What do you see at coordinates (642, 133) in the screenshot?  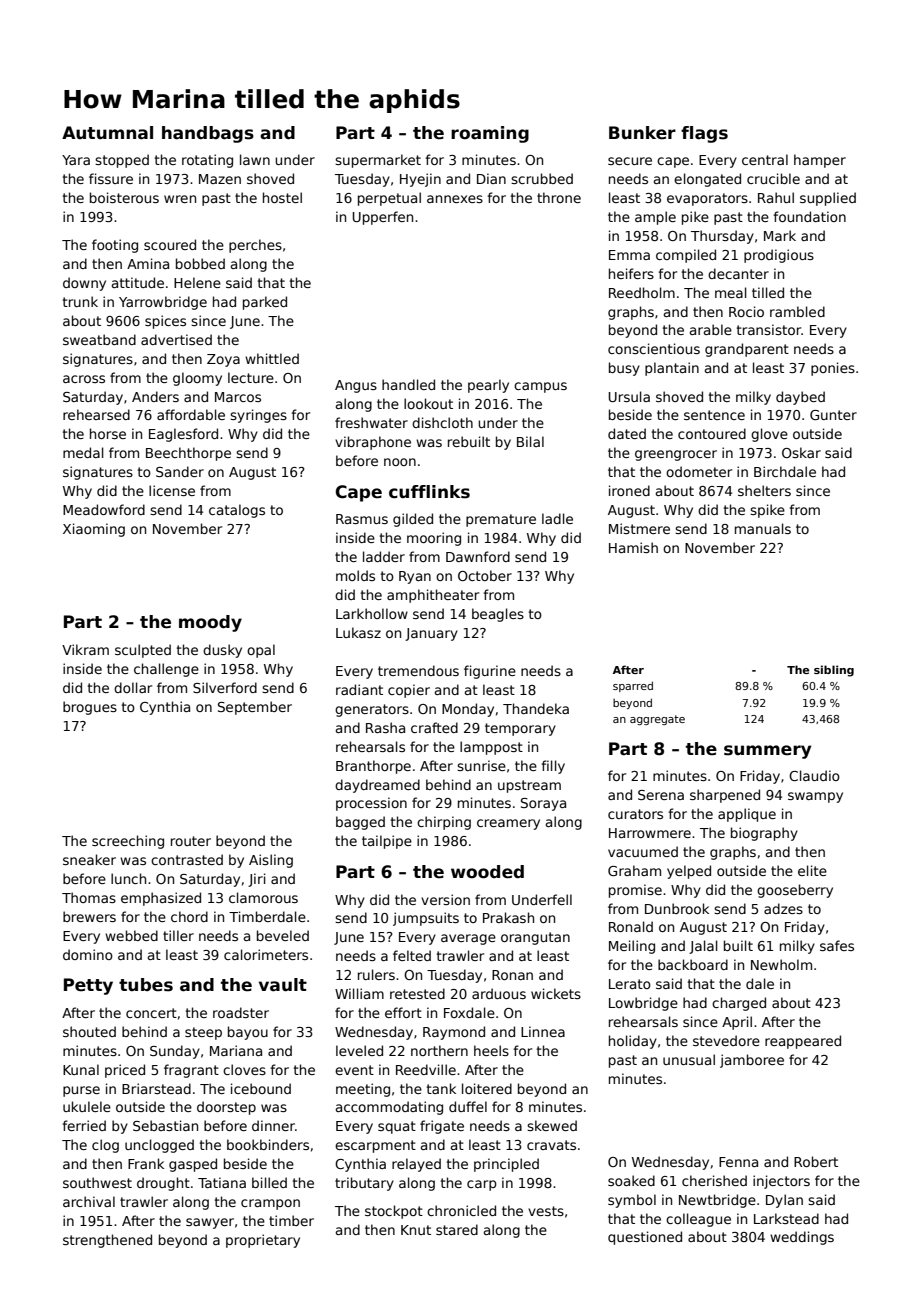 I see `Bunker` at bounding box center [642, 133].
